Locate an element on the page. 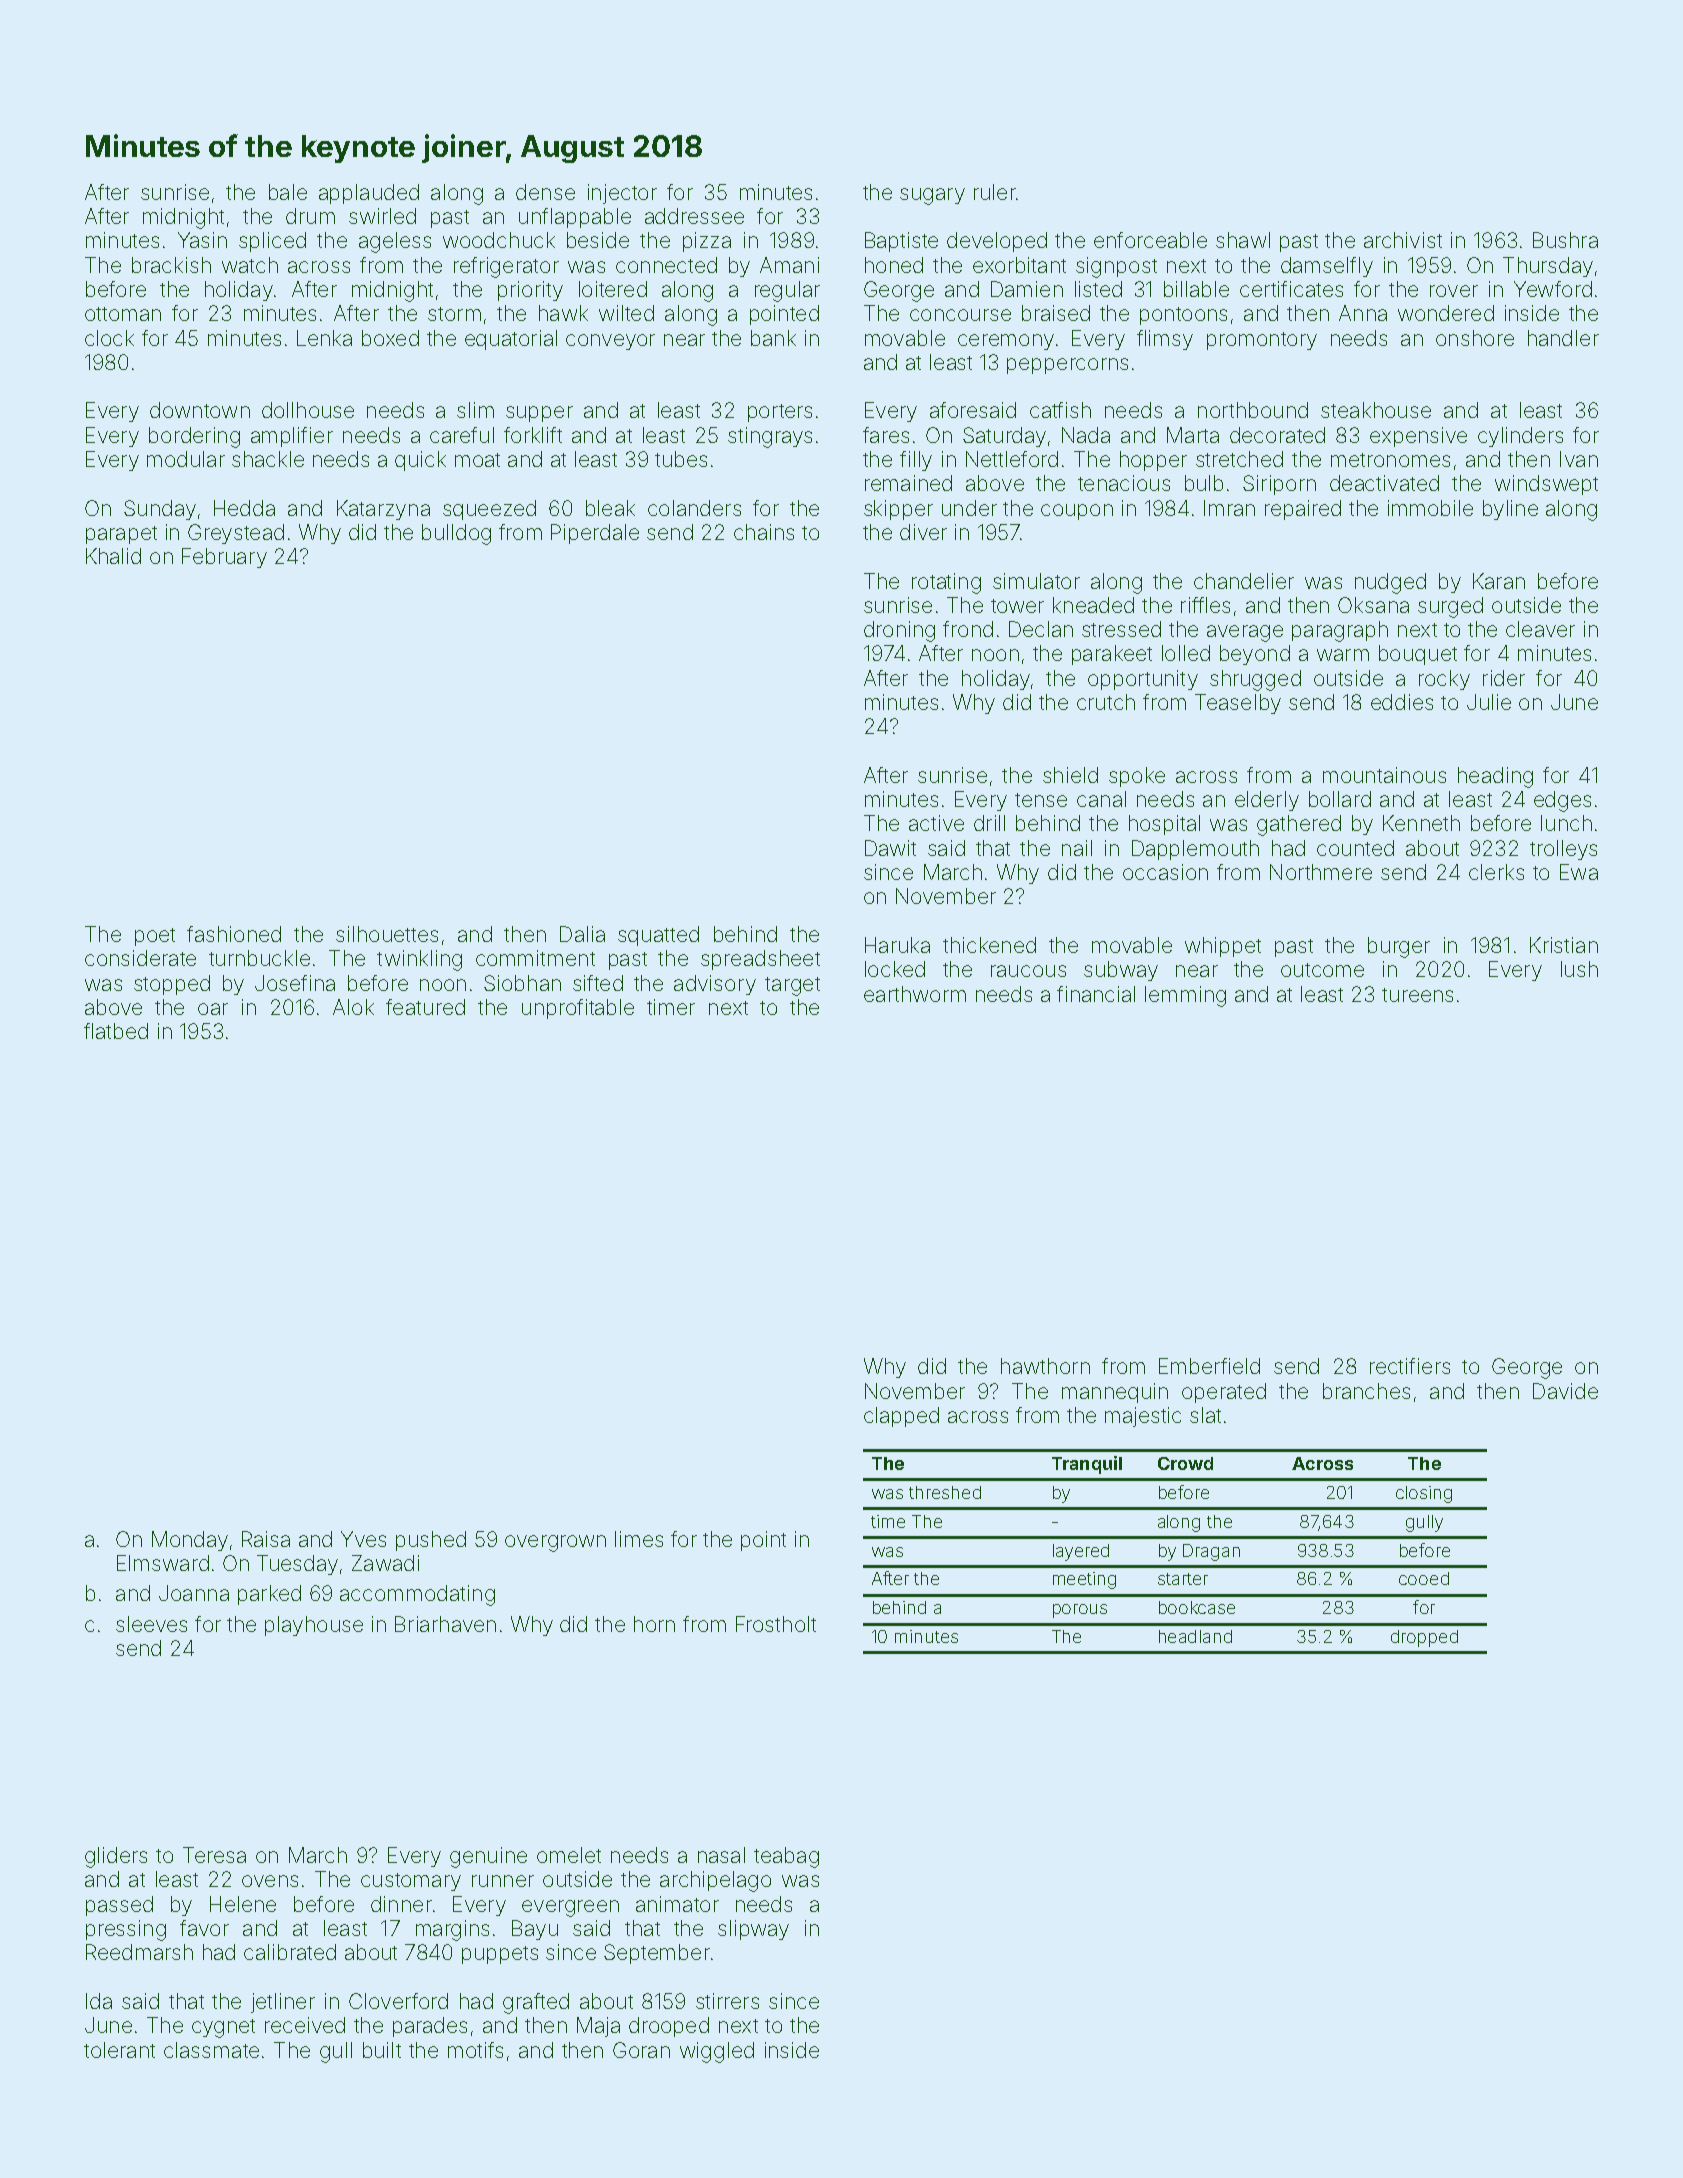  flatbed is located at coordinates (116, 1031).
